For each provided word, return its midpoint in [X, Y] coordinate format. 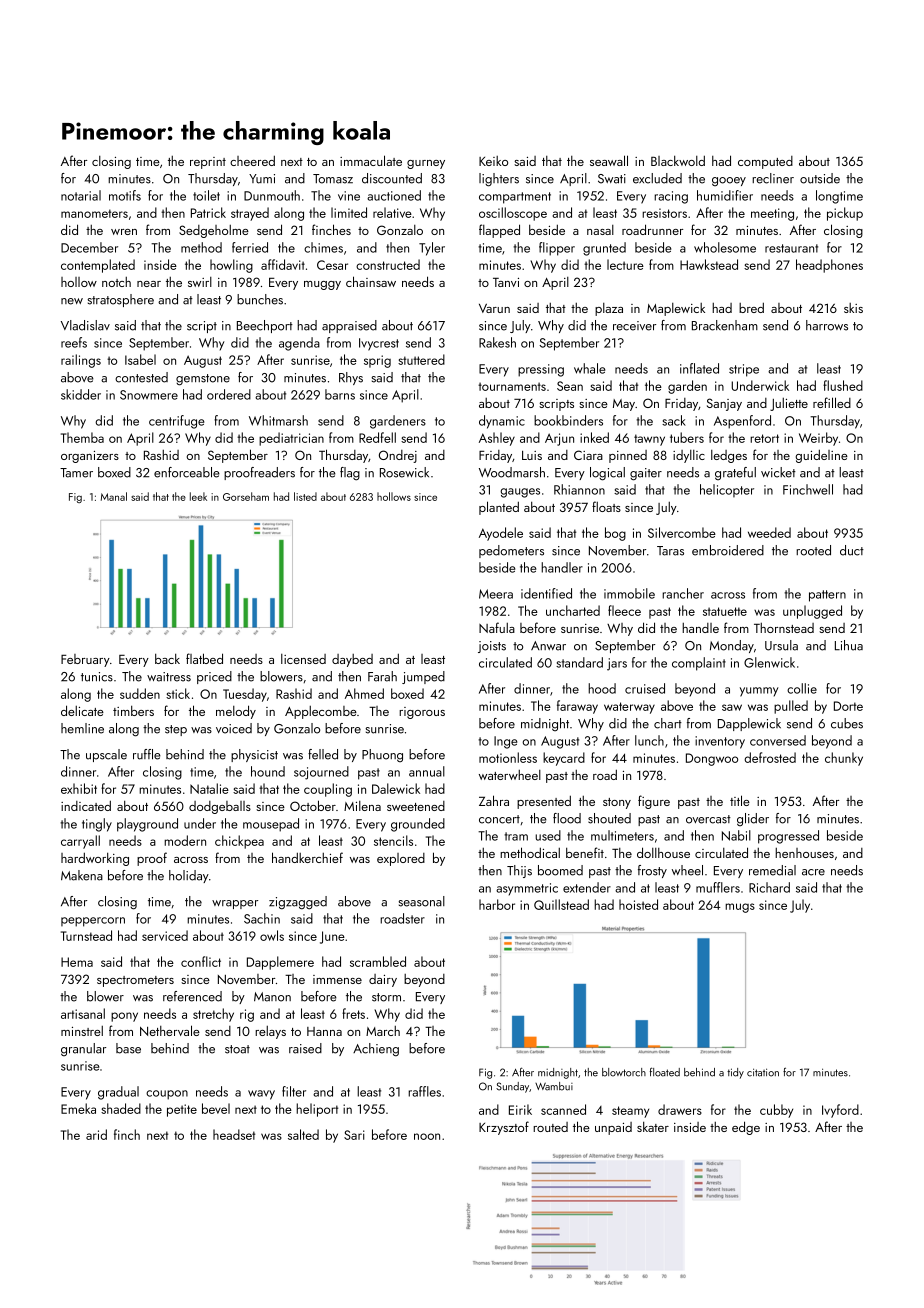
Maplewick [676, 309]
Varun [494, 308]
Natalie [209, 788]
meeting [772, 214]
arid [96, 1134]
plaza [609, 309]
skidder [81, 394]
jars [617, 664]
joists [492, 647]
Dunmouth [272, 195]
